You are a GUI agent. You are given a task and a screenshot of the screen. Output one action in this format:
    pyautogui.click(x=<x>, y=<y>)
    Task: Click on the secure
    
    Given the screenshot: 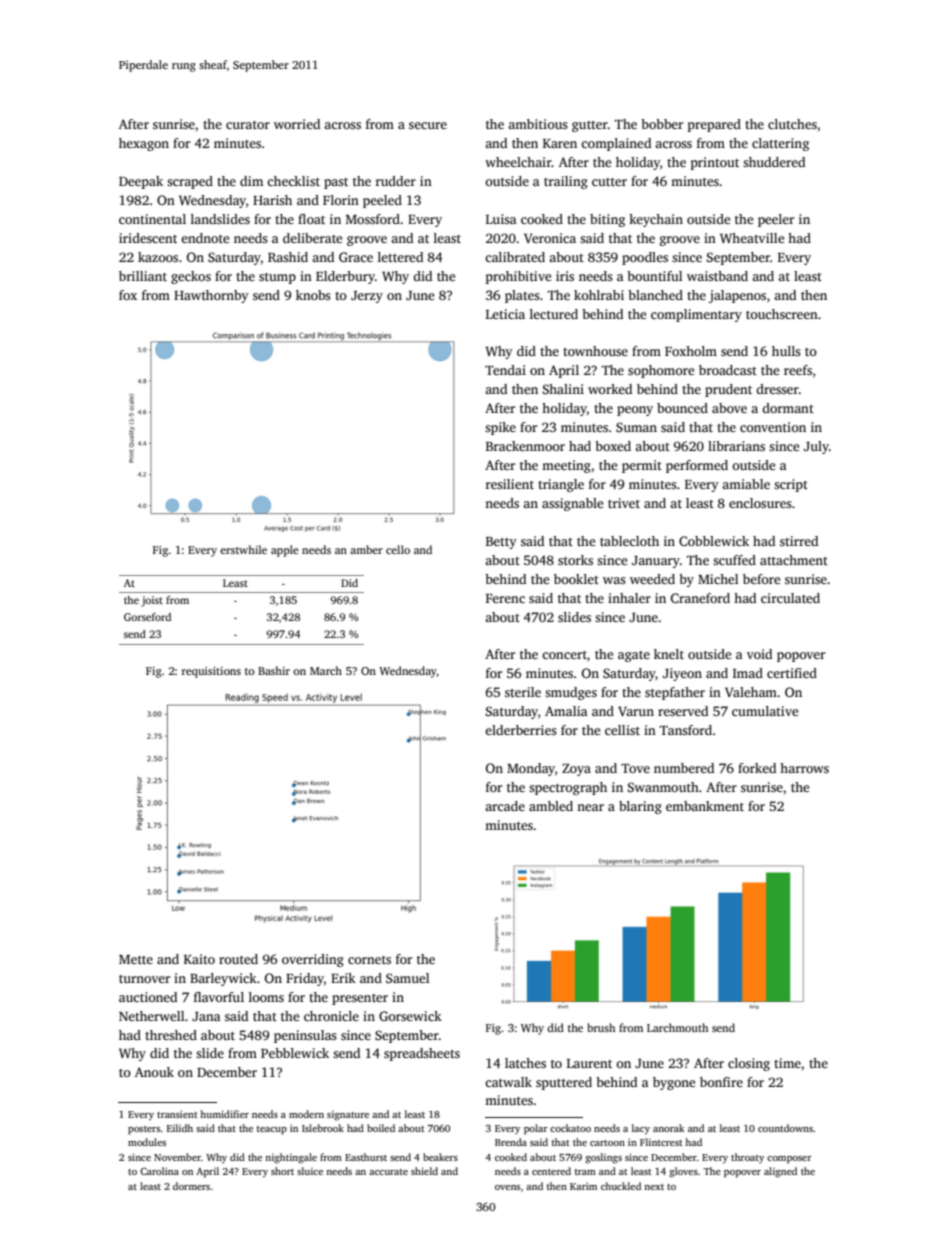 What is the action you would take?
    pyautogui.click(x=428, y=125)
